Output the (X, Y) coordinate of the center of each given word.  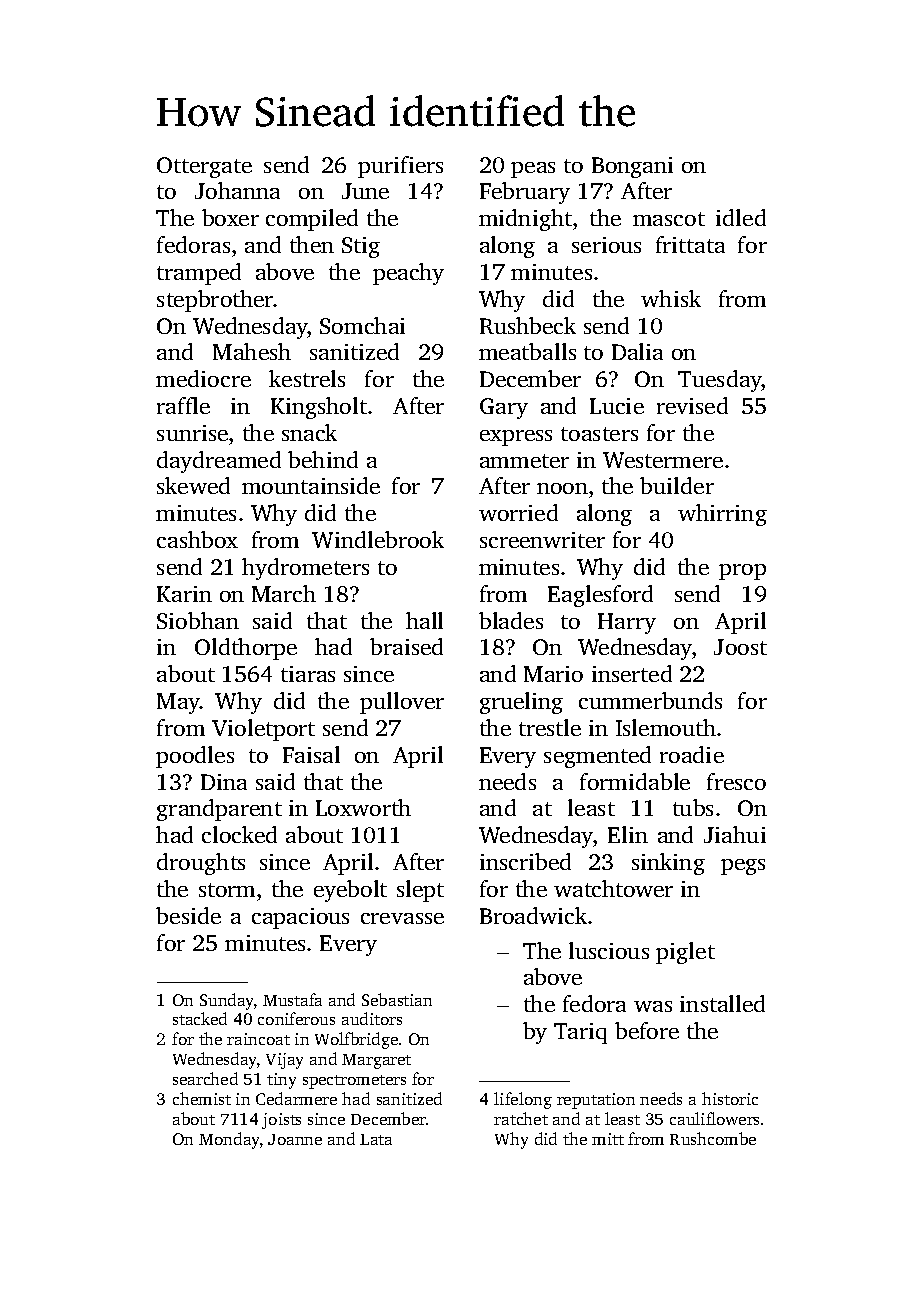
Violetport (263, 730)
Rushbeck (528, 325)
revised (692, 405)
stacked (200, 1018)
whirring (722, 515)
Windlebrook (378, 539)
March (284, 593)
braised (406, 646)
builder (677, 485)
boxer (230, 217)
